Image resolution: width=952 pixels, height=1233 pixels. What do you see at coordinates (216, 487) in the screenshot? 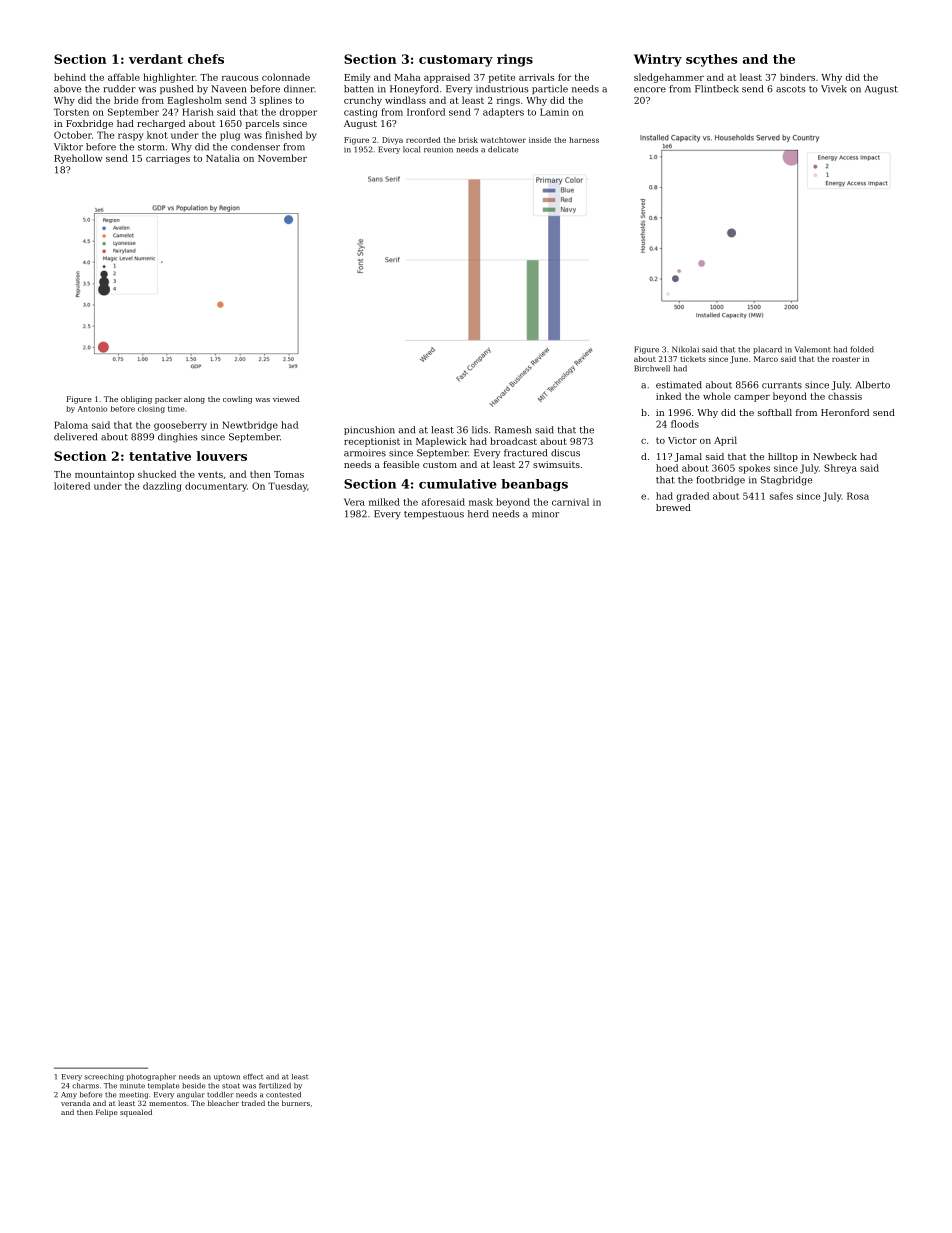
I see `documentary` at bounding box center [216, 487].
